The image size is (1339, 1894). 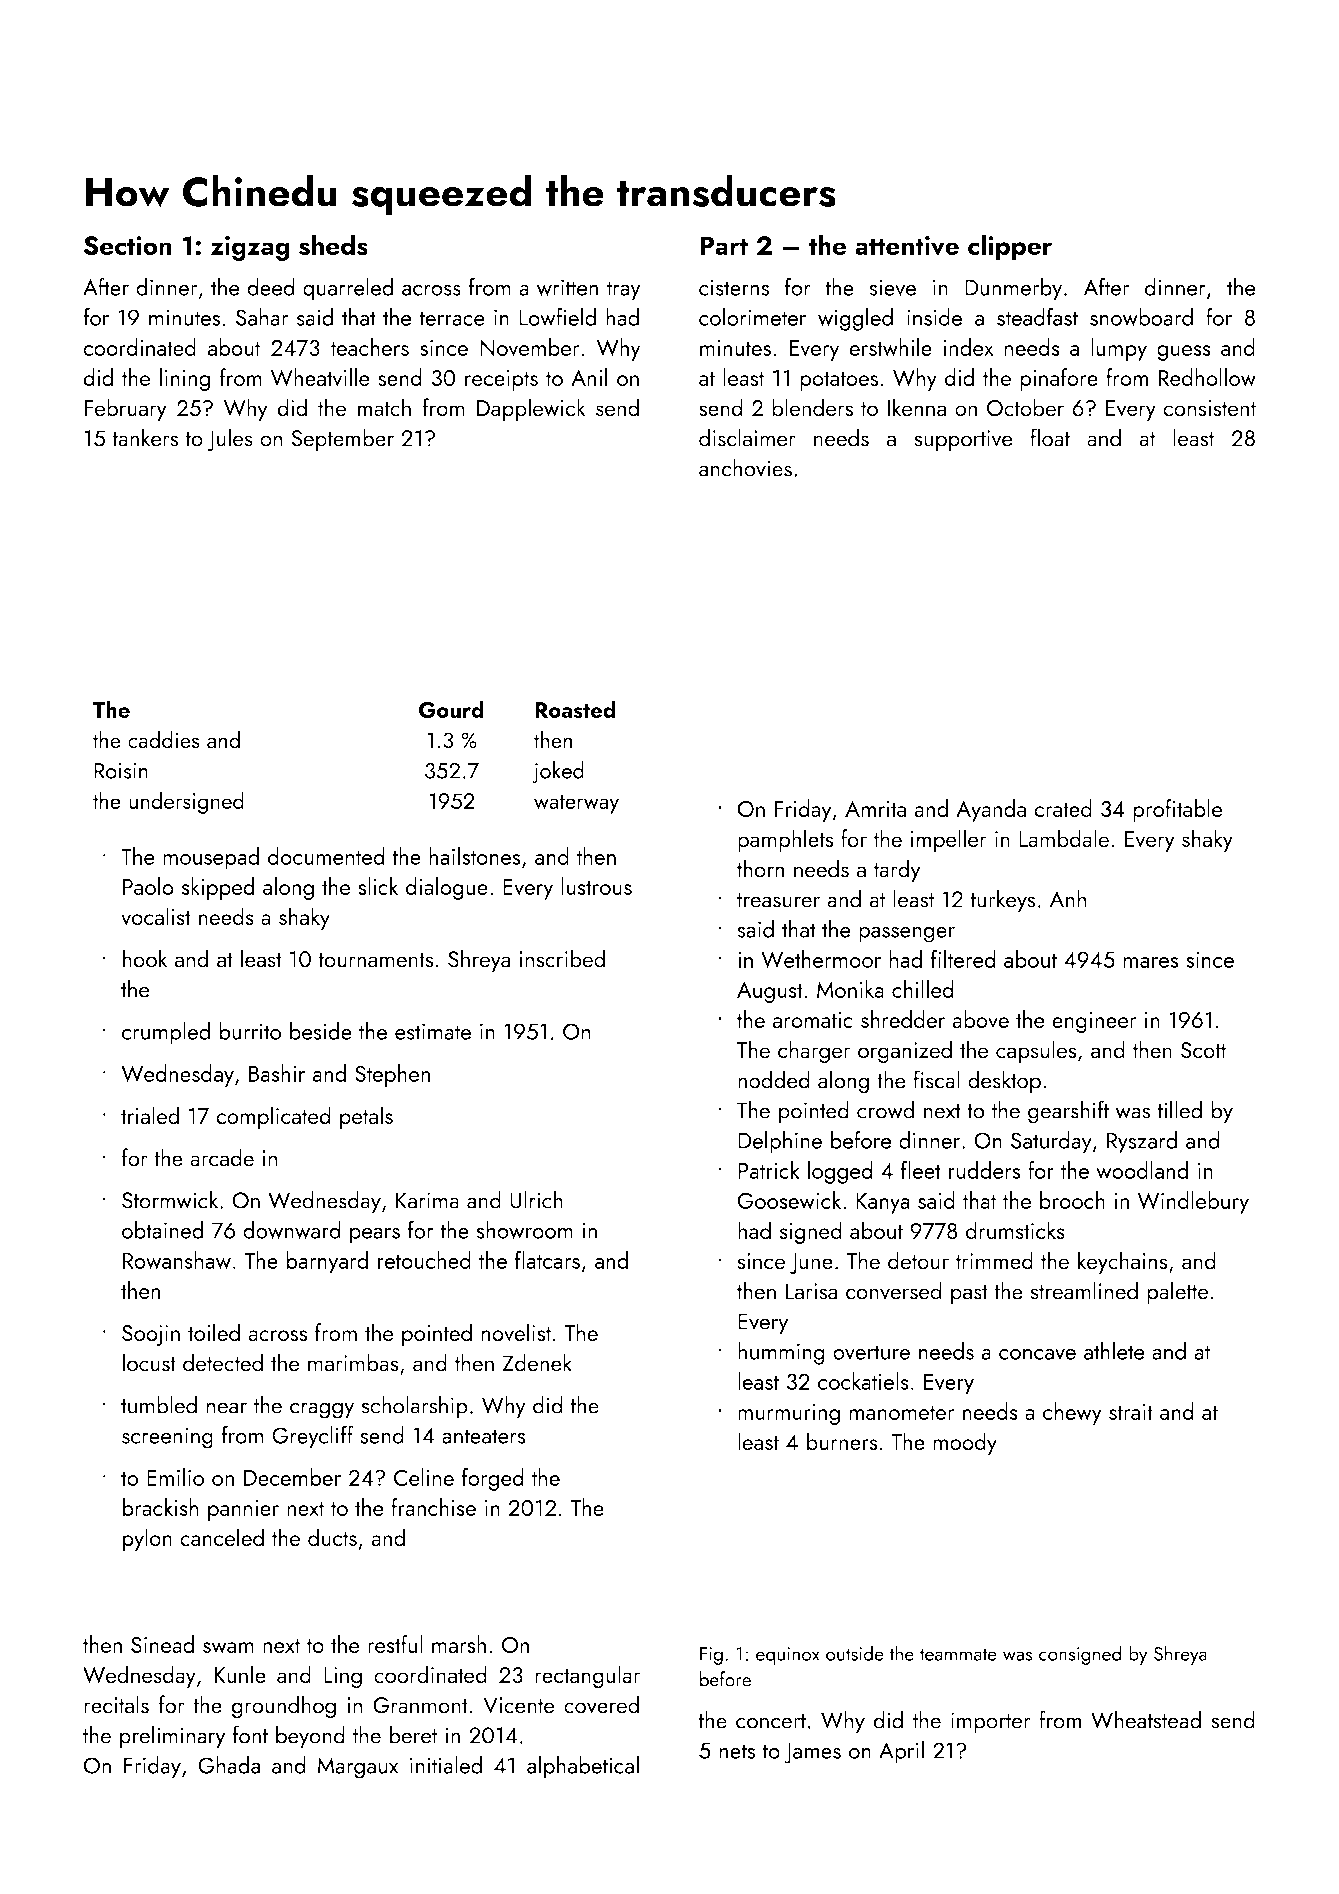 What do you see at coordinates (1068, 898) in the screenshot?
I see `Anh` at bounding box center [1068, 898].
